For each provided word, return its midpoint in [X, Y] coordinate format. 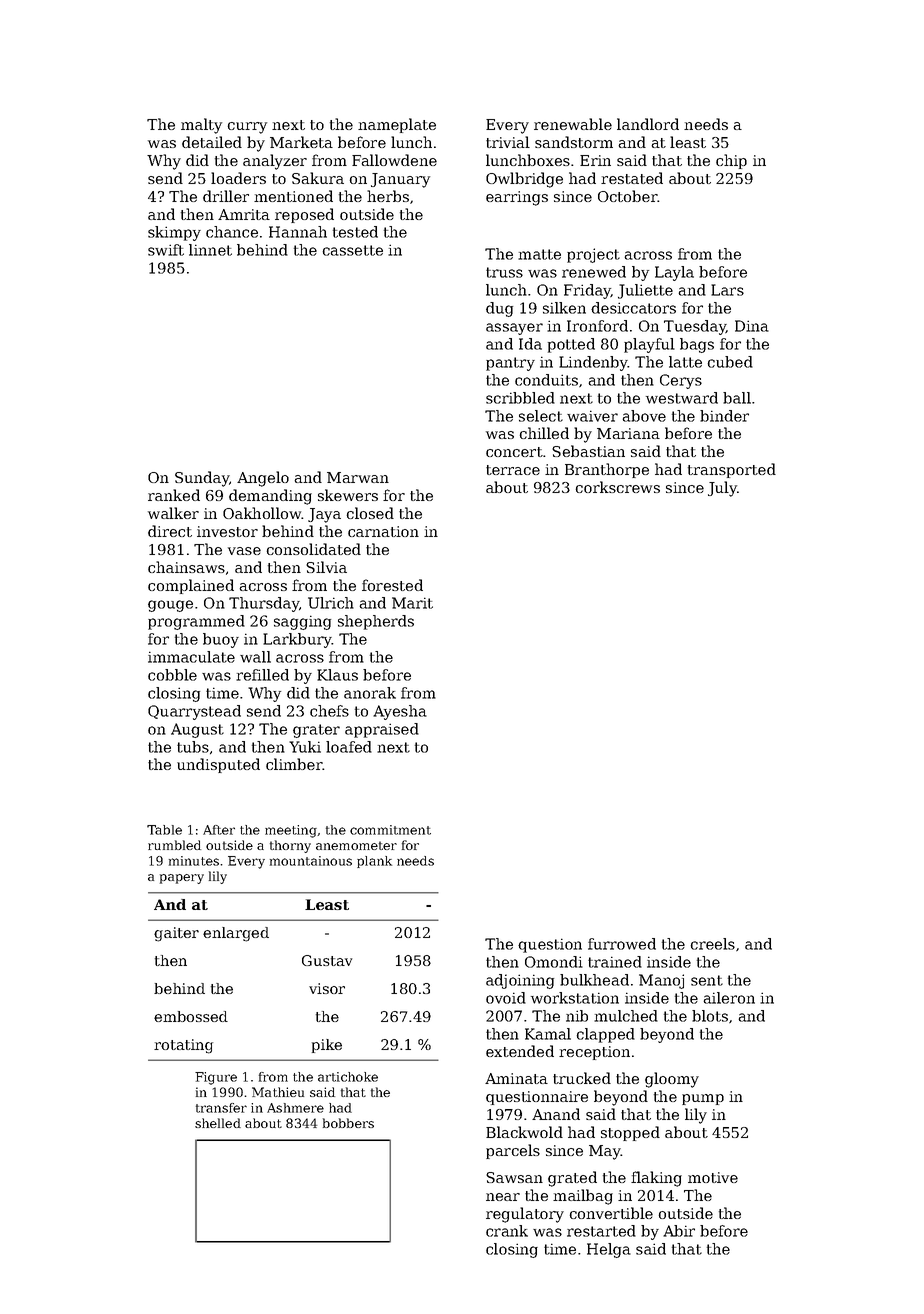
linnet [210, 250]
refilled [262, 675]
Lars [727, 290]
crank [507, 1231]
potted [571, 345]
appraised [382, 730]
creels [713, 944]
